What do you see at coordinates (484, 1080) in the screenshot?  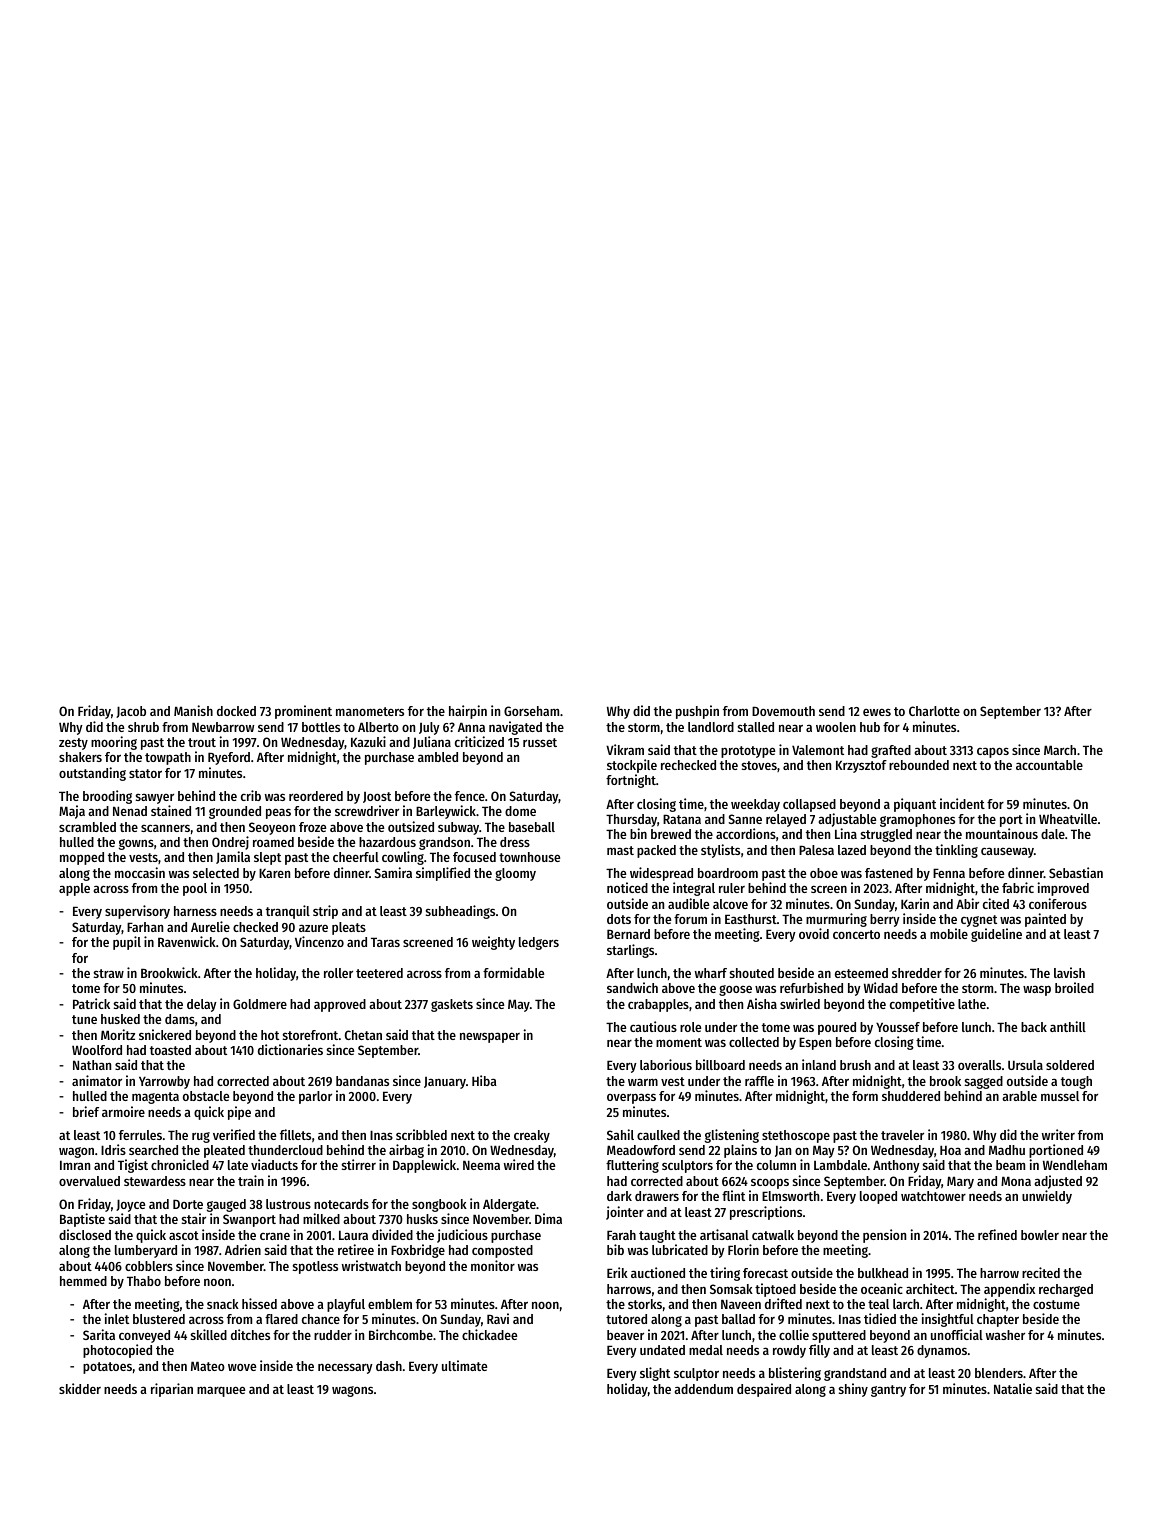 I see `Hiba` at bounding box center [484, 1080].
